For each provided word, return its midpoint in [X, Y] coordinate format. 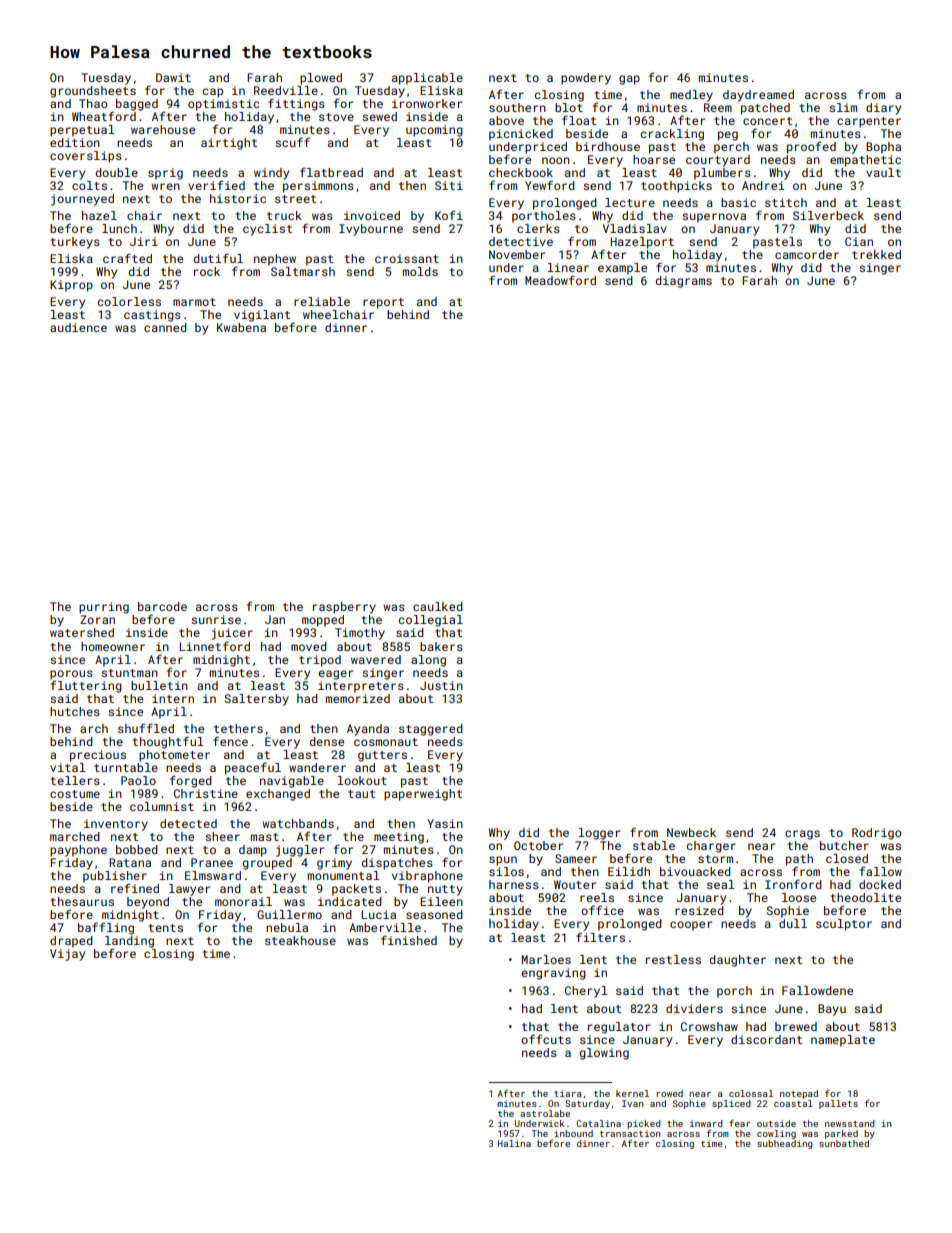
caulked [438, 606]
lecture [630, 202]
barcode [162, 606]
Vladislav [635, 228]
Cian [859, 241]
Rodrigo [876, 834]
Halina [514, 1143]
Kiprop [71, 286]
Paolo [138, 780]
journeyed [82, 200]
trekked [876, 254]
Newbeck [691, 832]
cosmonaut [386, 742]
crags [802, 835]
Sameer [576, 858]
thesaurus [82, 901]
